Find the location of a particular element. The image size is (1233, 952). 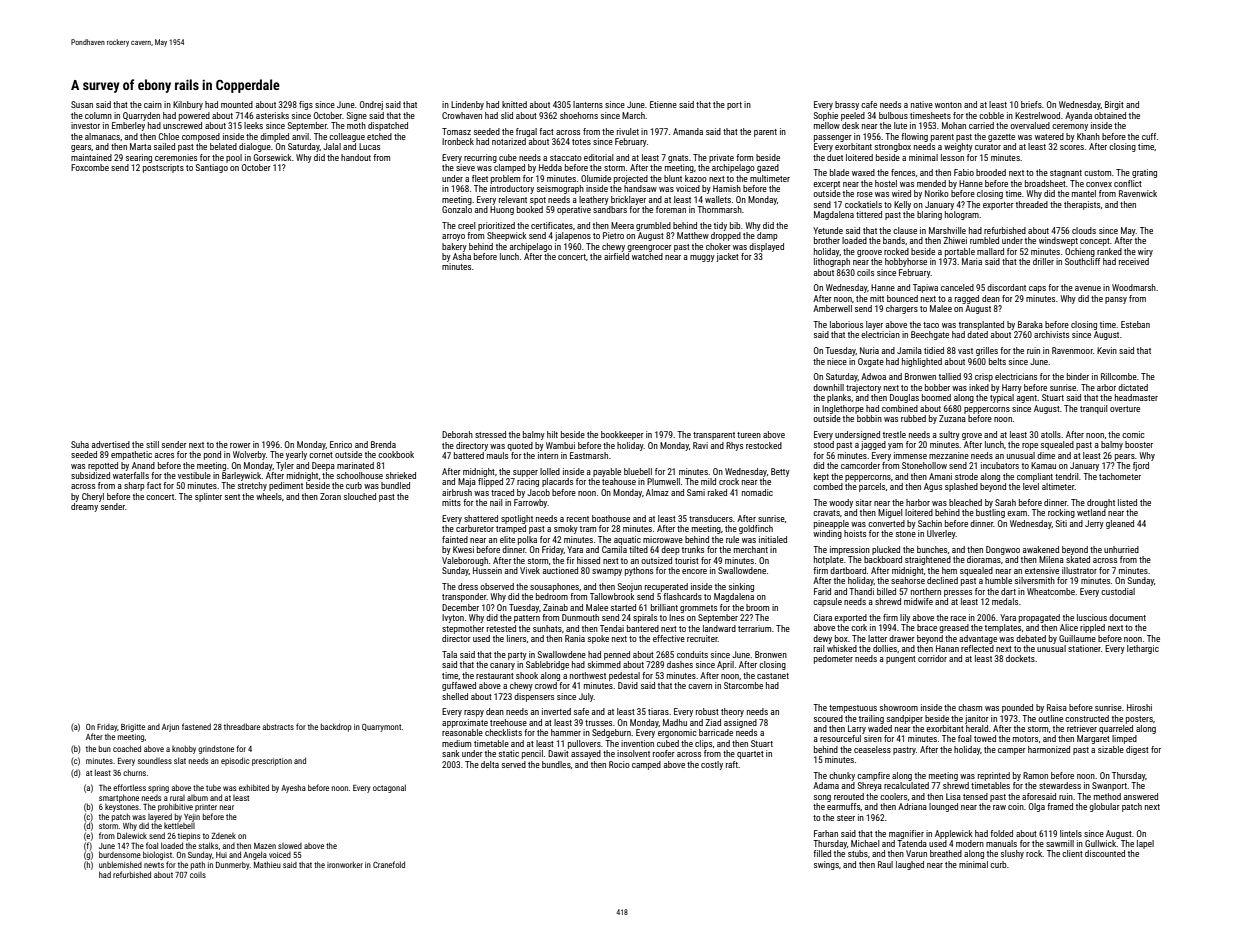

Suha is located at coordinates (80, 444).
